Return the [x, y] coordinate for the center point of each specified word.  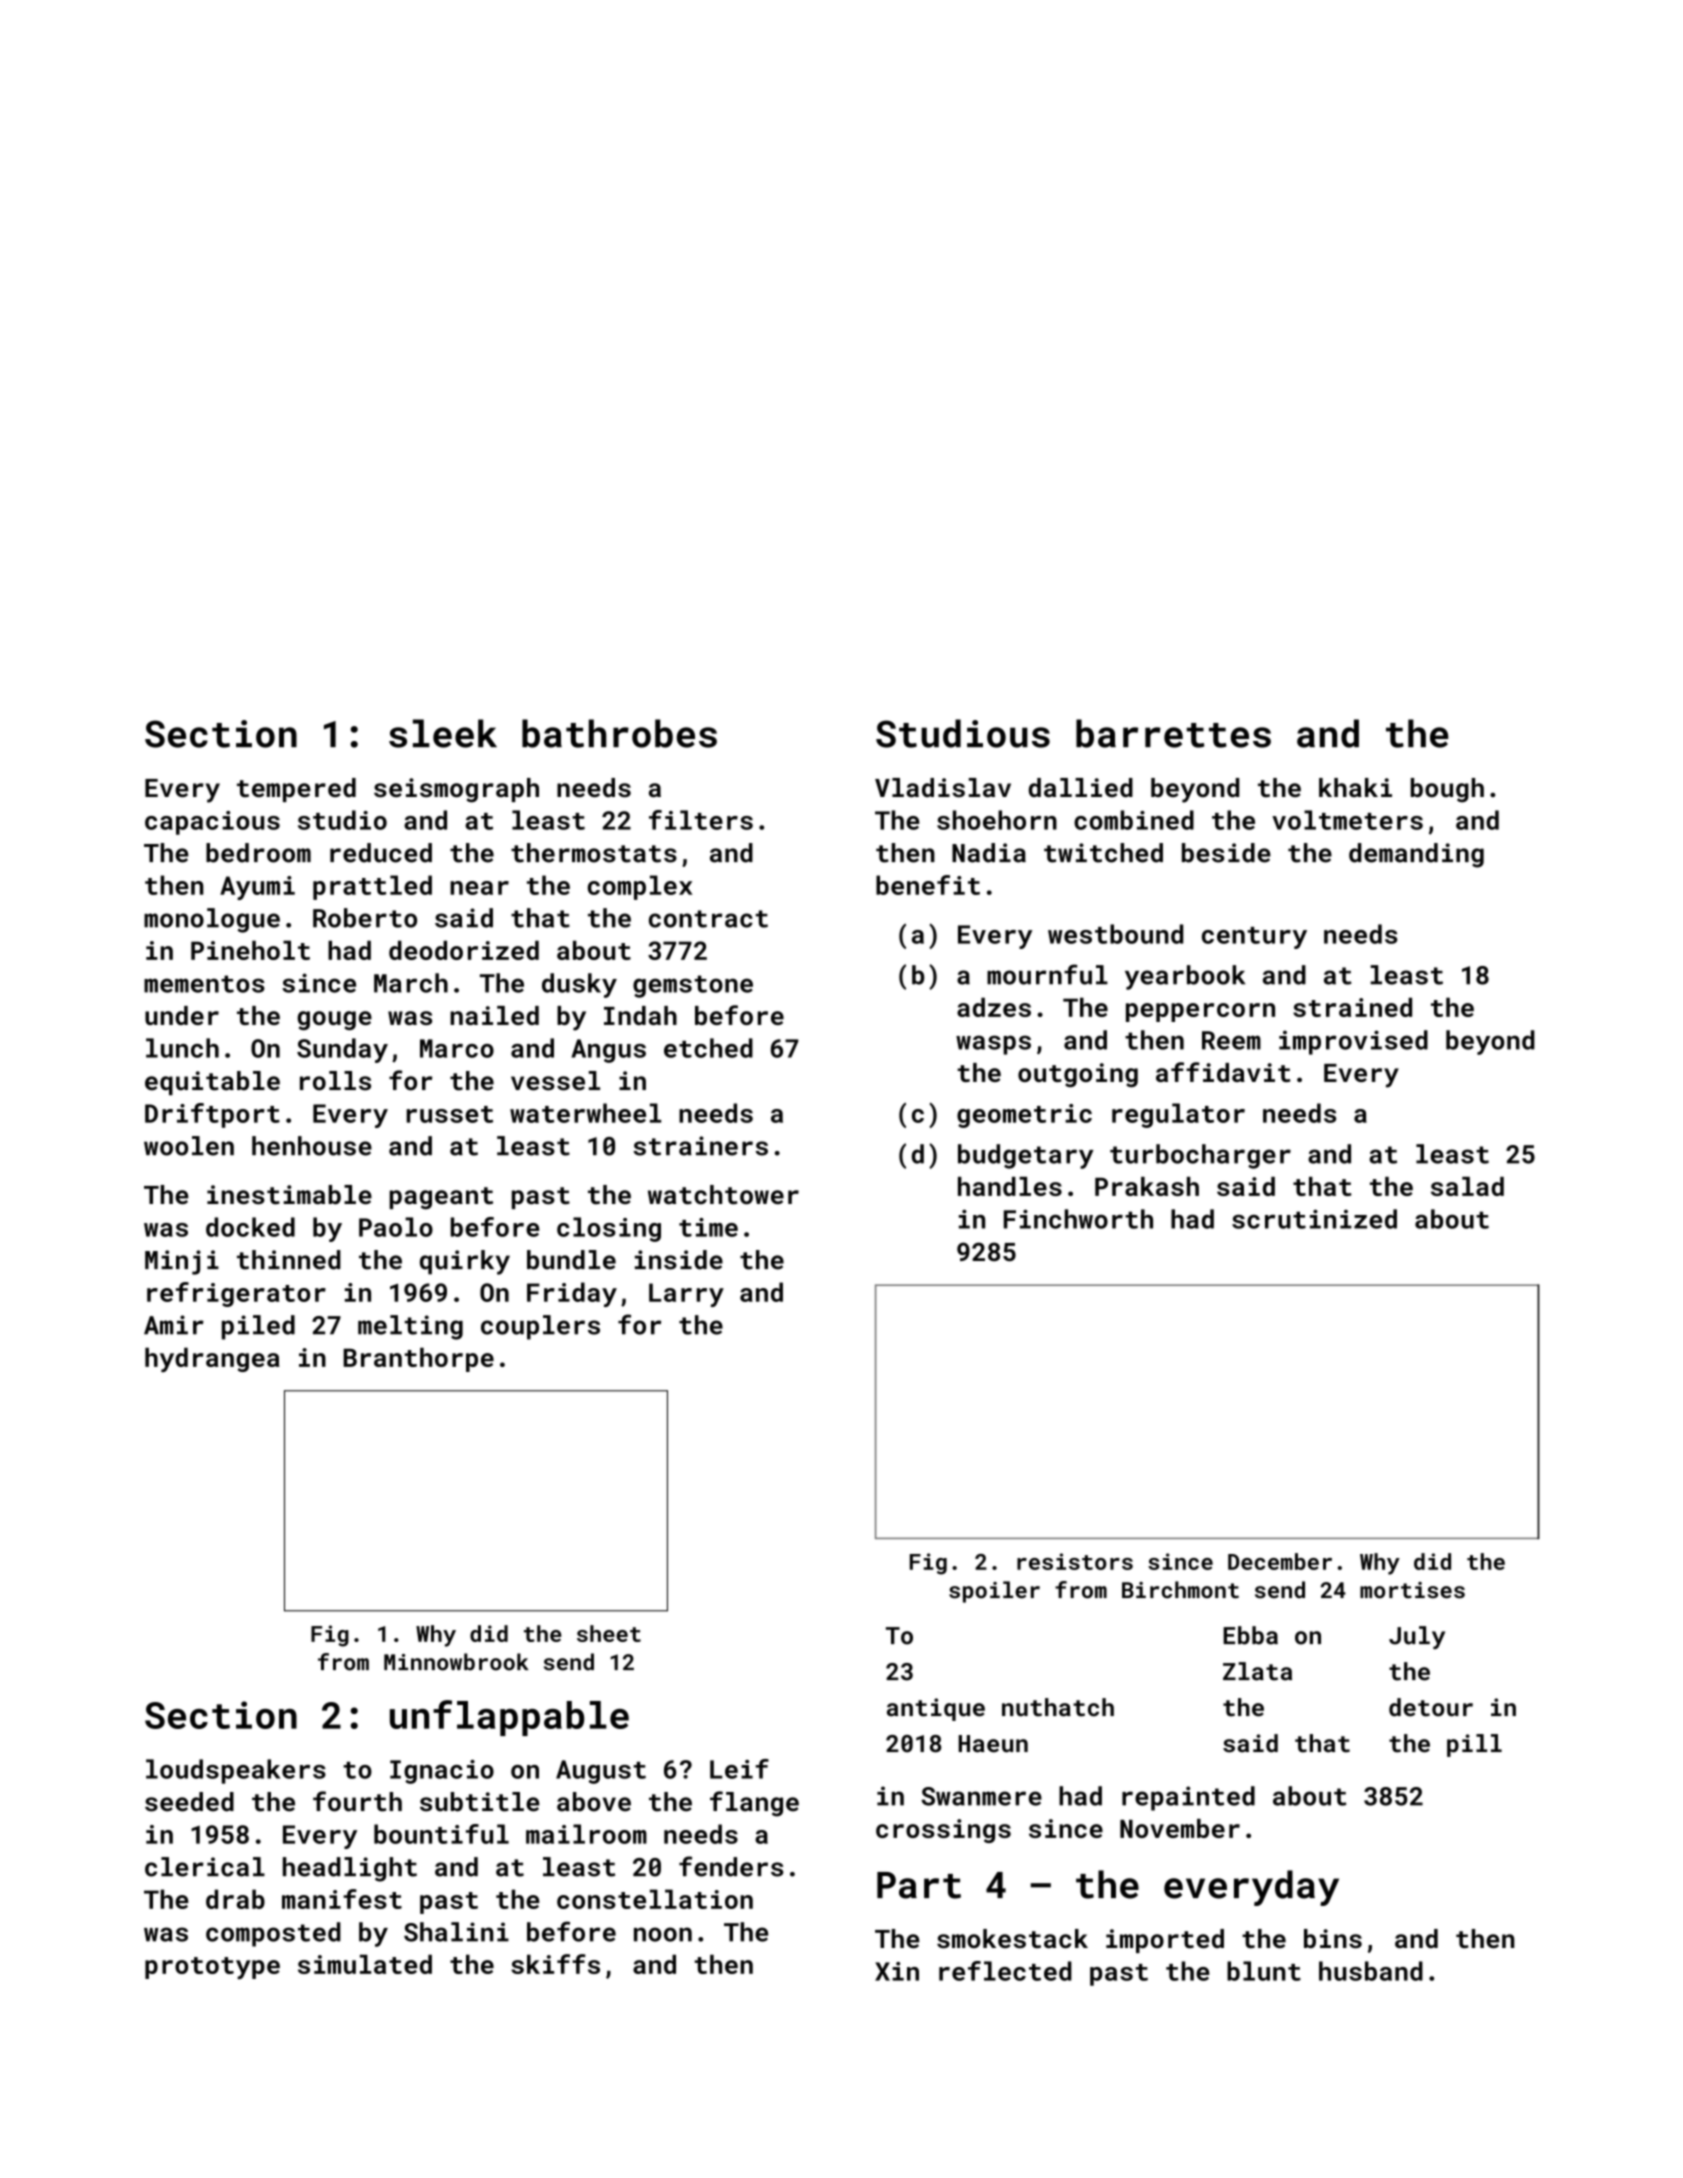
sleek [443, 733]
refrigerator [236, 1294]
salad [1467, 1186]
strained [1352, 1007]
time [708, 1227]
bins [1333, 1939]
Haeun [993, 1744]
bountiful [441, 1834]
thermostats [594, 853]
